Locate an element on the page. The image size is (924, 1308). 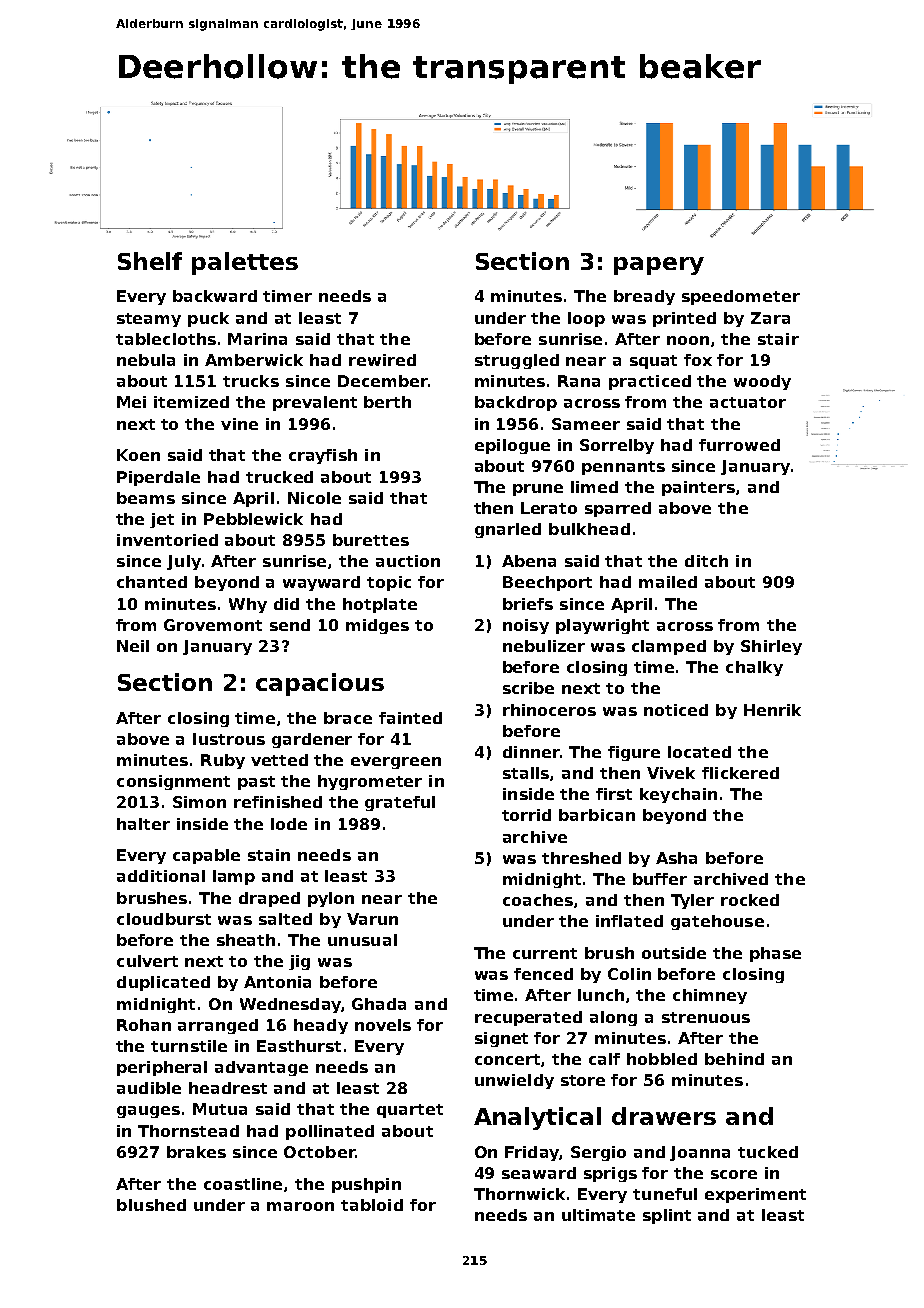
strenuous is located at coordinates (706, 1017).
